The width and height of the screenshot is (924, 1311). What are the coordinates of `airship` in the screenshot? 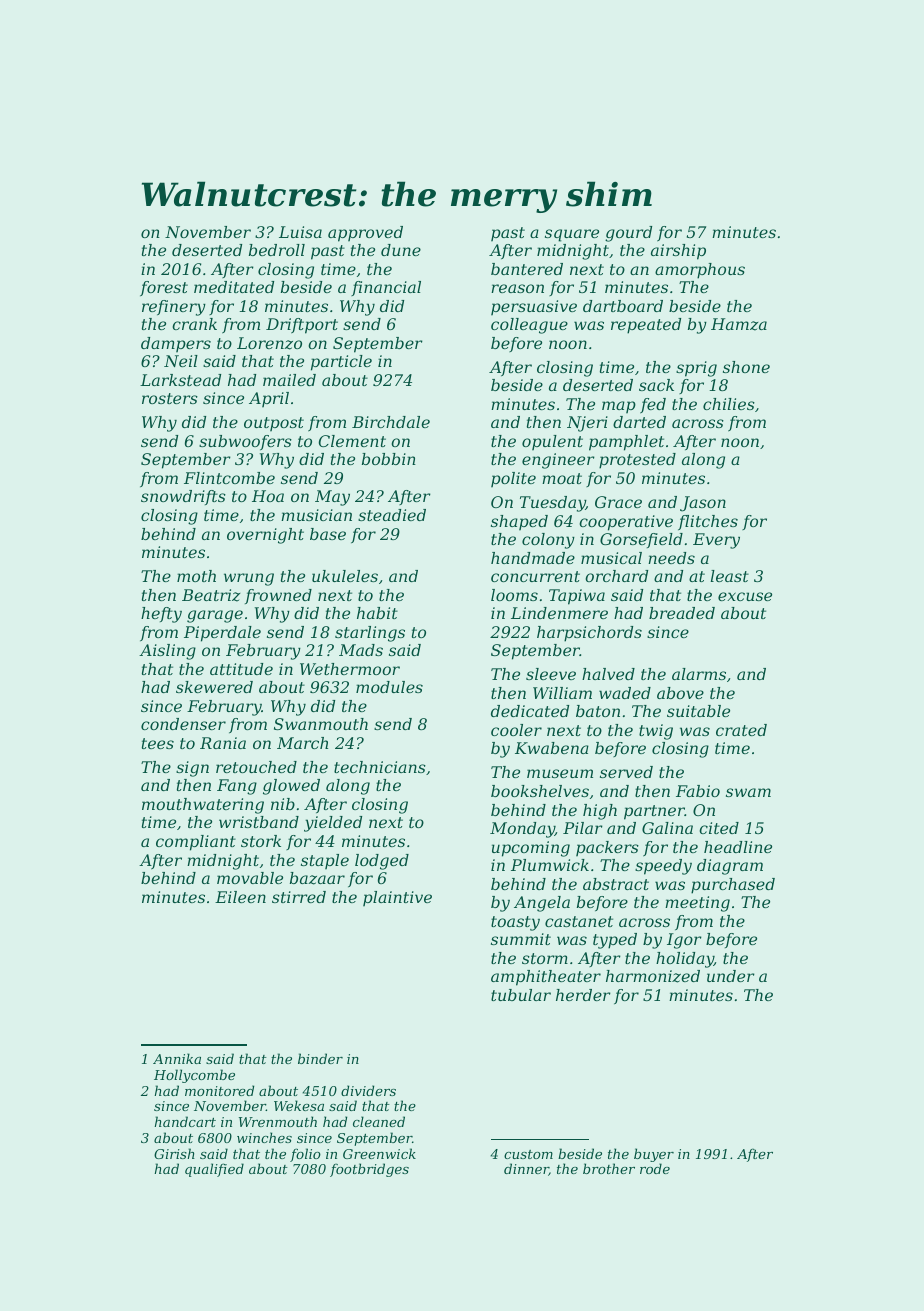 It's located at (678, 252).
